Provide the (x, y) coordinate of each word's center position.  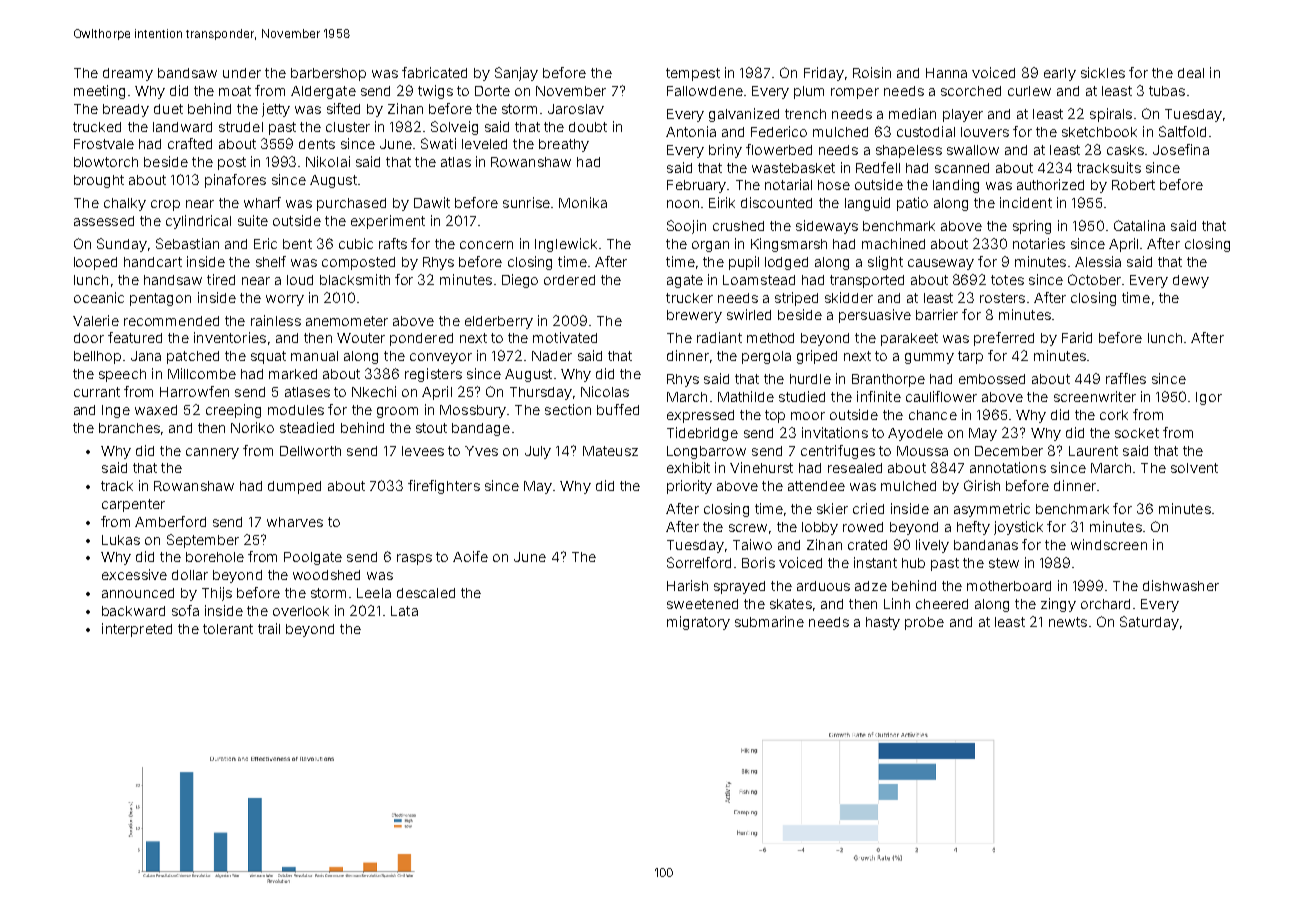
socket (1137, 433)
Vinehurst (761, 467)
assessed (104, 221)
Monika (583, 202)
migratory (698, 623)
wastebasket (793, 168)
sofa (185, 610)
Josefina (1181, 149)
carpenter (133, 505)
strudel (241, 127)
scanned (962, 168)
